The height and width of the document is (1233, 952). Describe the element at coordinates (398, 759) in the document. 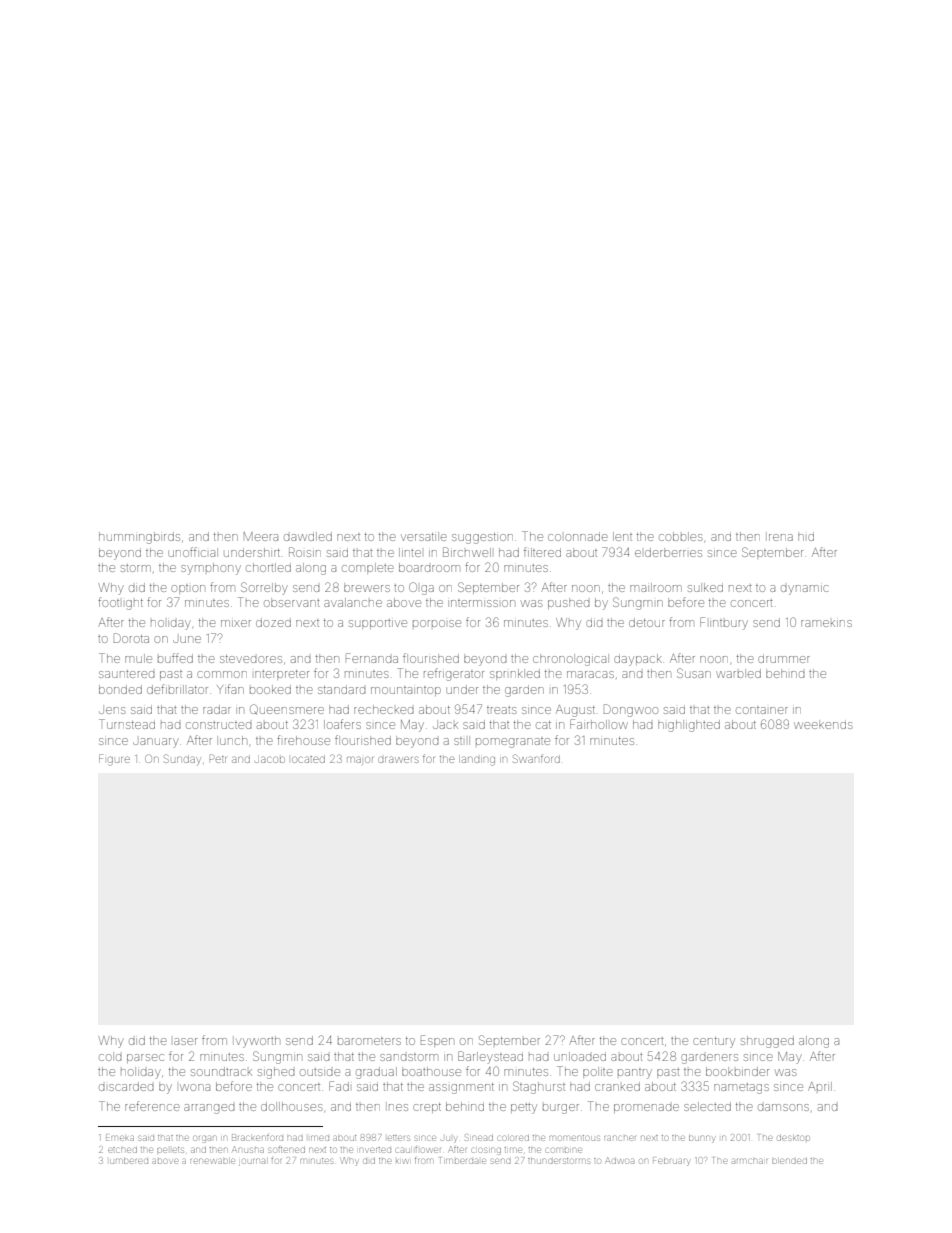

I see `drawers` at that location.
